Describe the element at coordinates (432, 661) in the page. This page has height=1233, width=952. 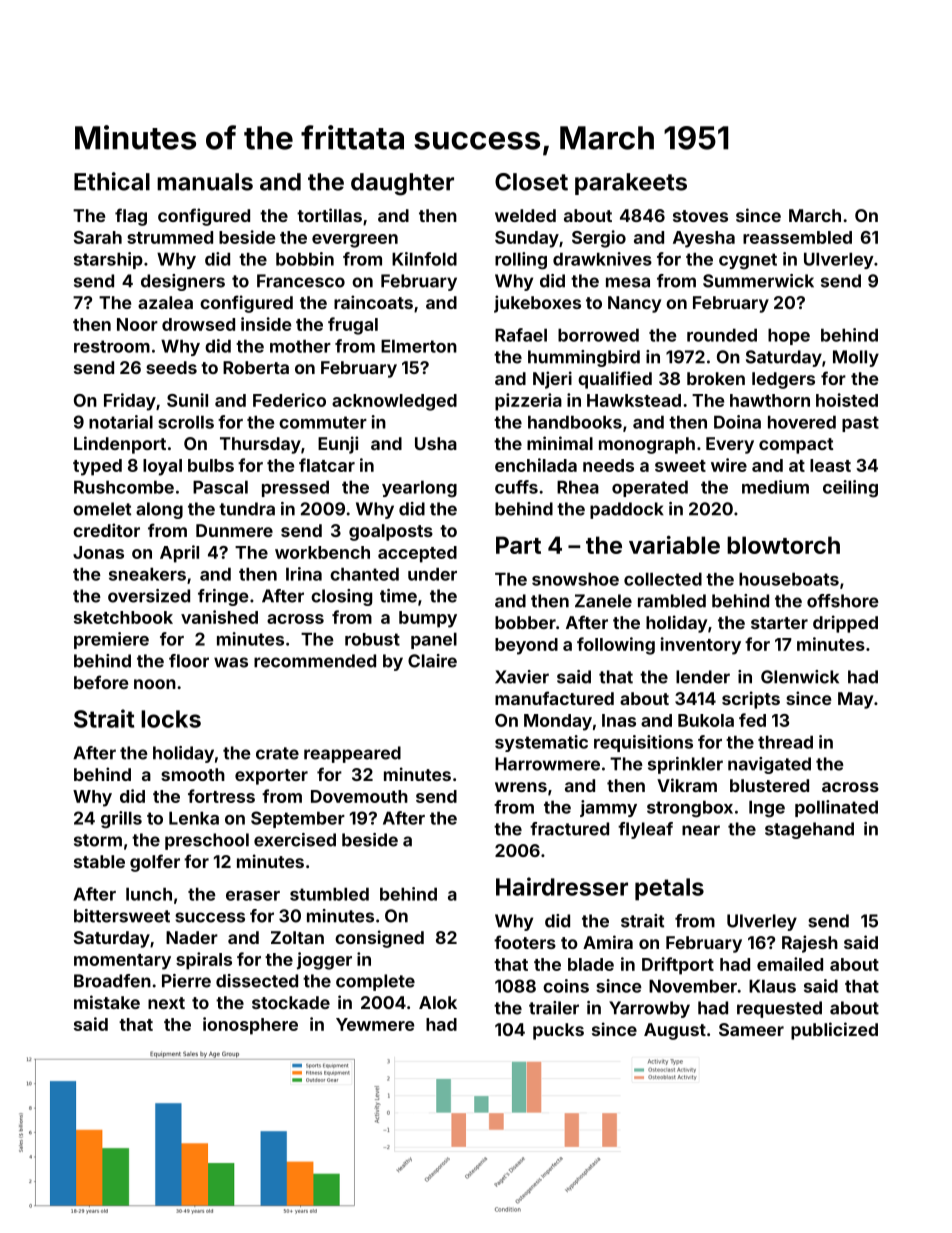
I see `Claire` at that location.
